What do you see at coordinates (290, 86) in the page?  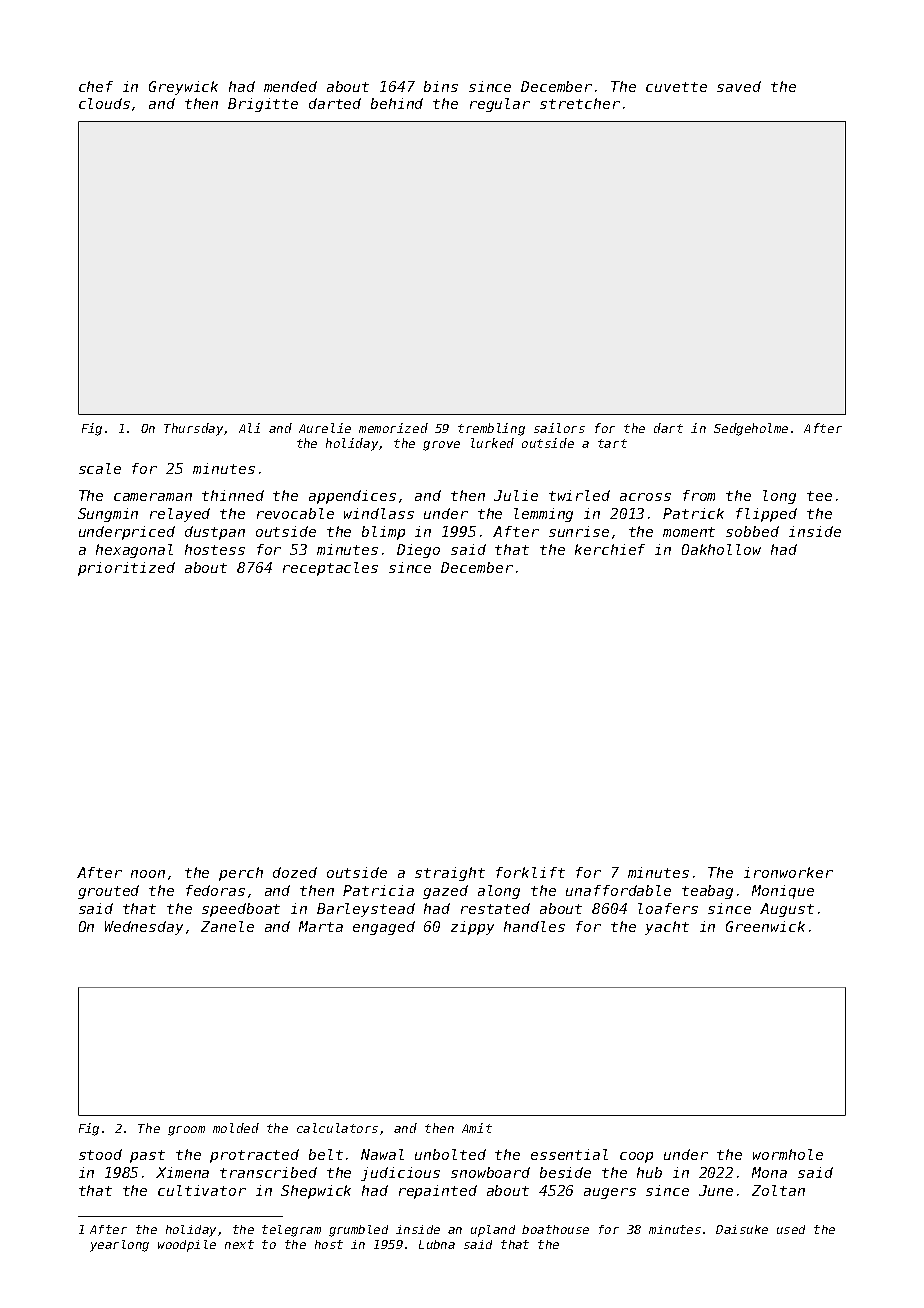 I see `mended` at bounding box center [290, 86].
